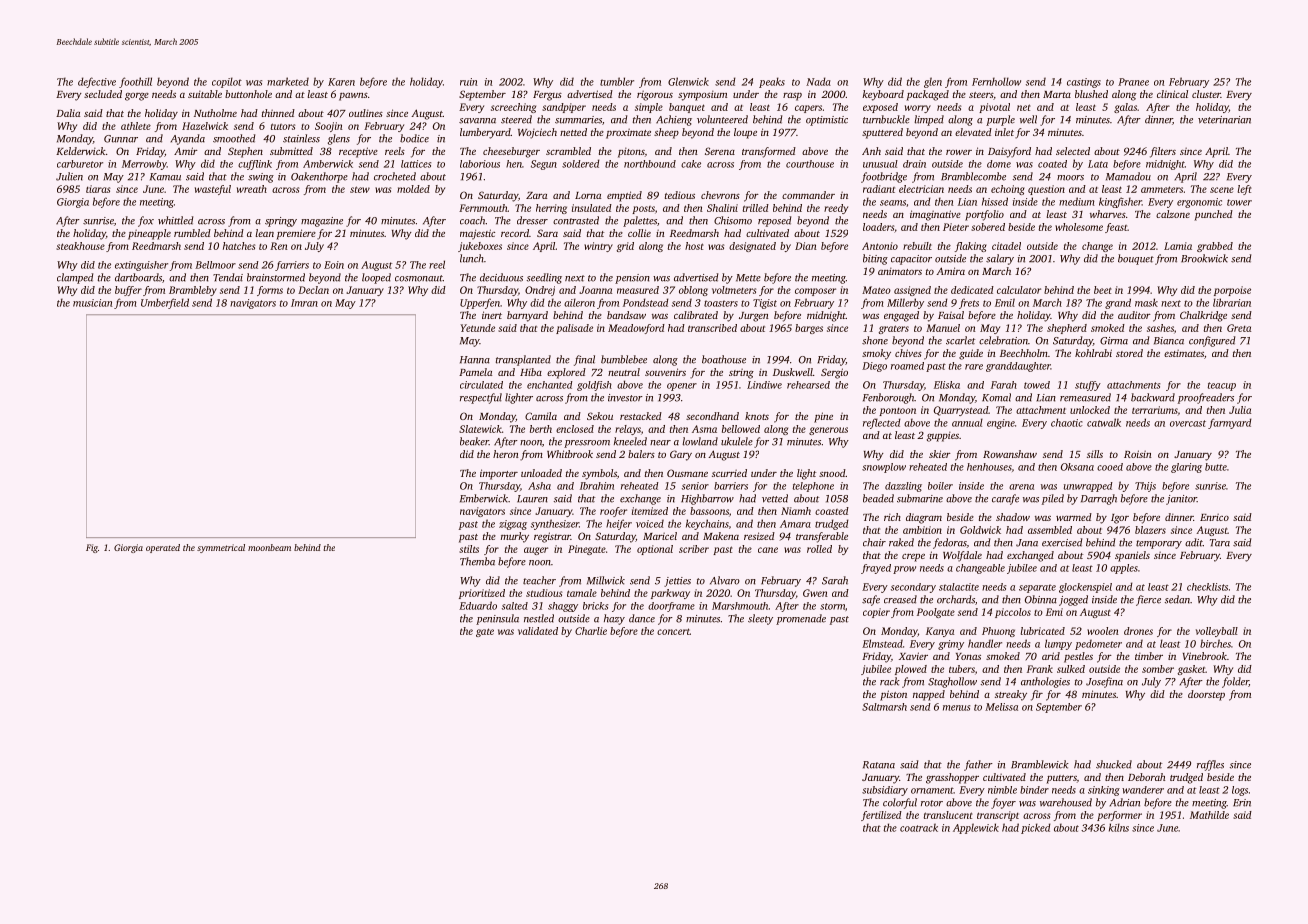  What do you see at coordinates (1215, 643) in the image?
I see `birches` at bounding box center [1215, 643].
